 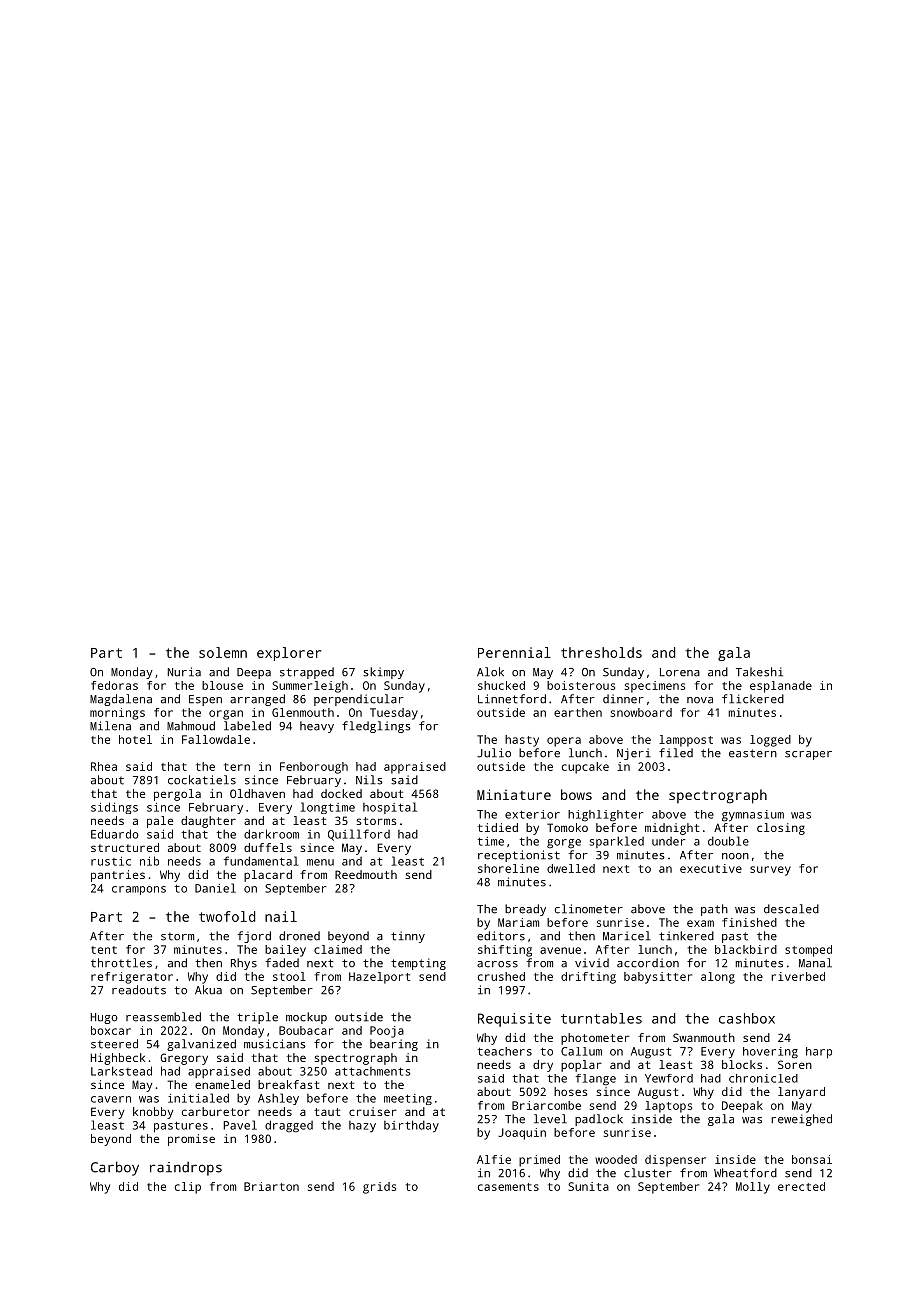 What do you see at coordinates (704, 1037) in the document?
I see `Swanmouth` at bounding box center [704, 1037].
